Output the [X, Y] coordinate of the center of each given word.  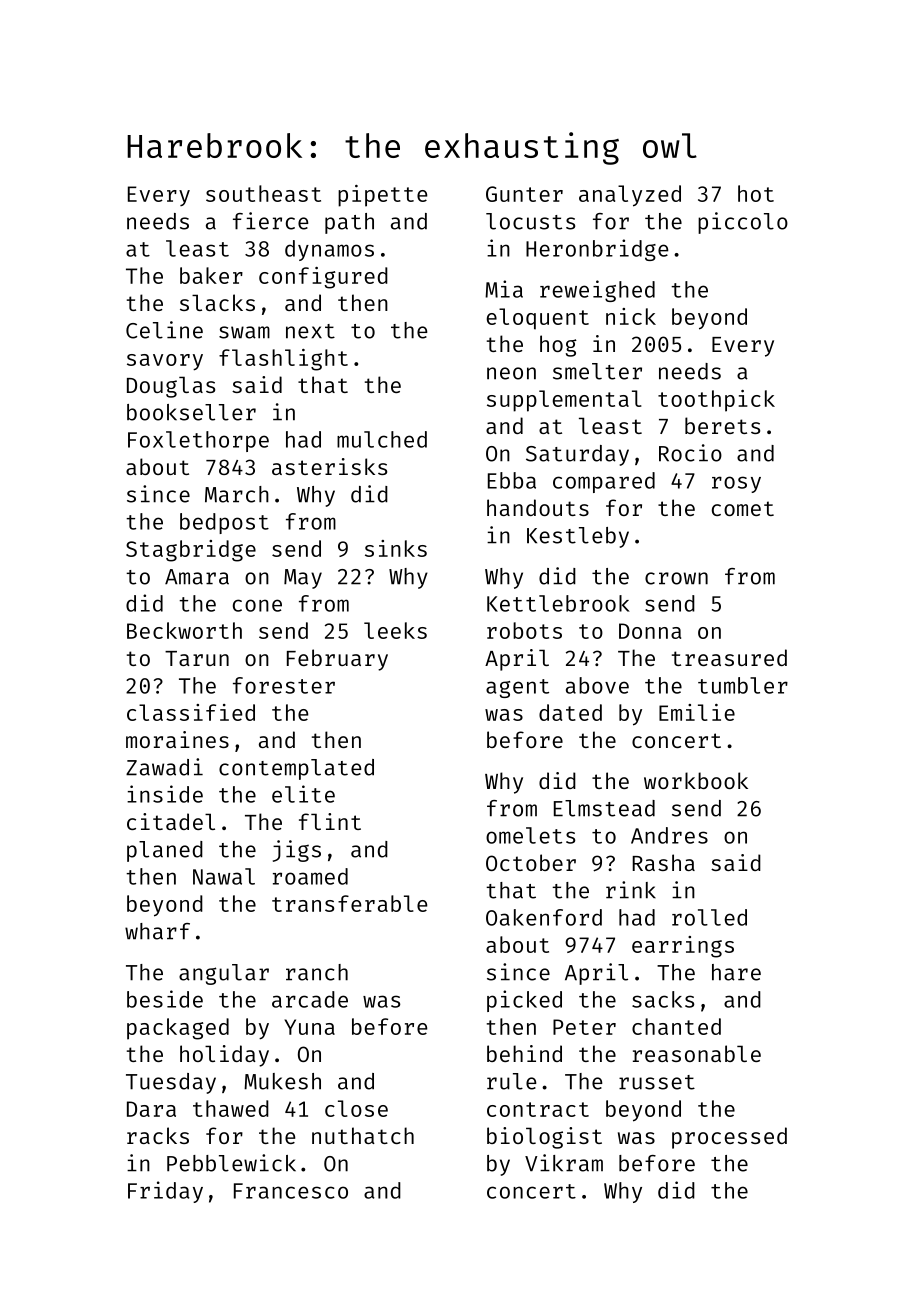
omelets [530, 835]
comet [743, 508]
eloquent [538, 319]
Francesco [291, 1191]
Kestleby [578, 537]
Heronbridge [597, 250]
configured [323, 278]
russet [657, 1082]
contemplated [296, 769]
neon [511, 373]
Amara [197, 577]
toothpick [716, 401]
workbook [696, 780]
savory [165, 362]
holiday [224, 1056]
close [356, 1108]
